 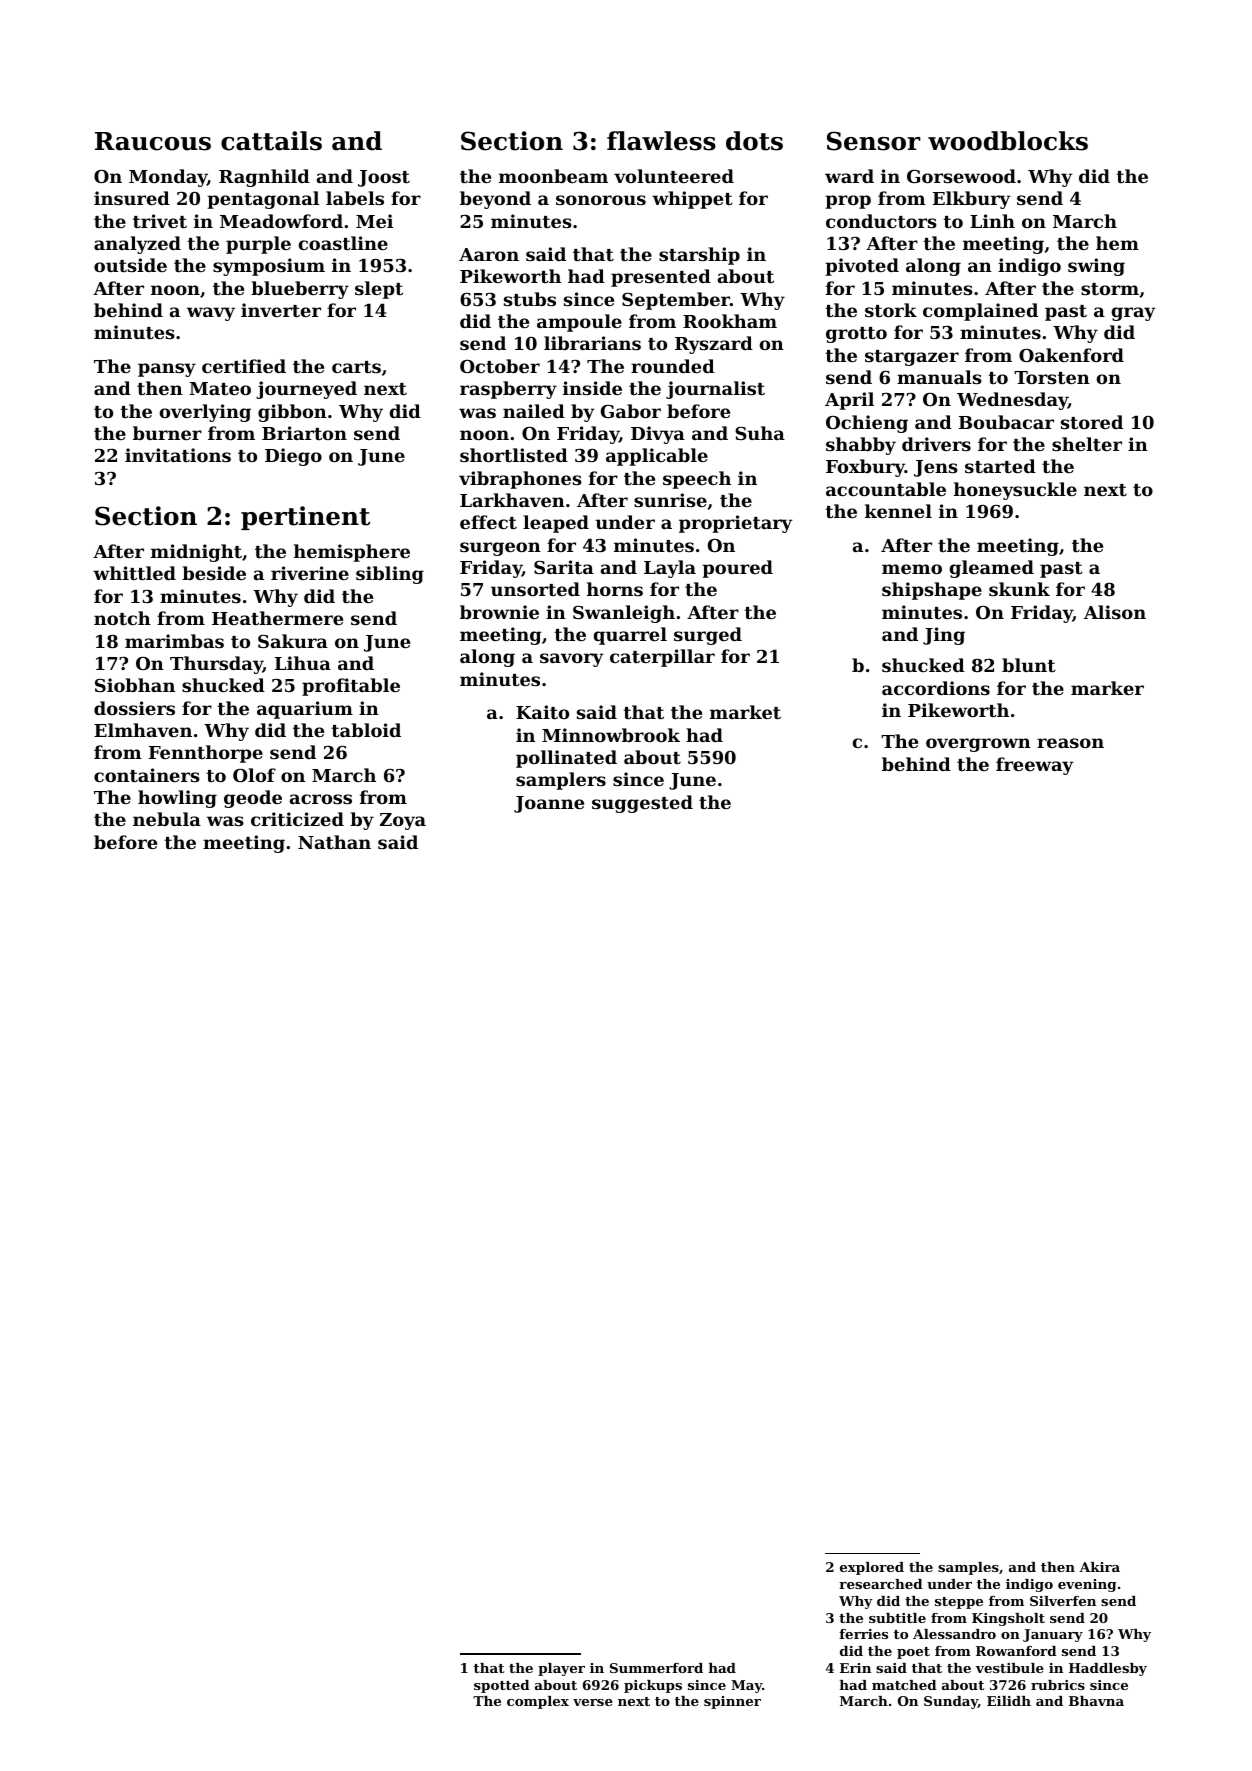 I want to click on Raucous, so click(x=153, y=141).
